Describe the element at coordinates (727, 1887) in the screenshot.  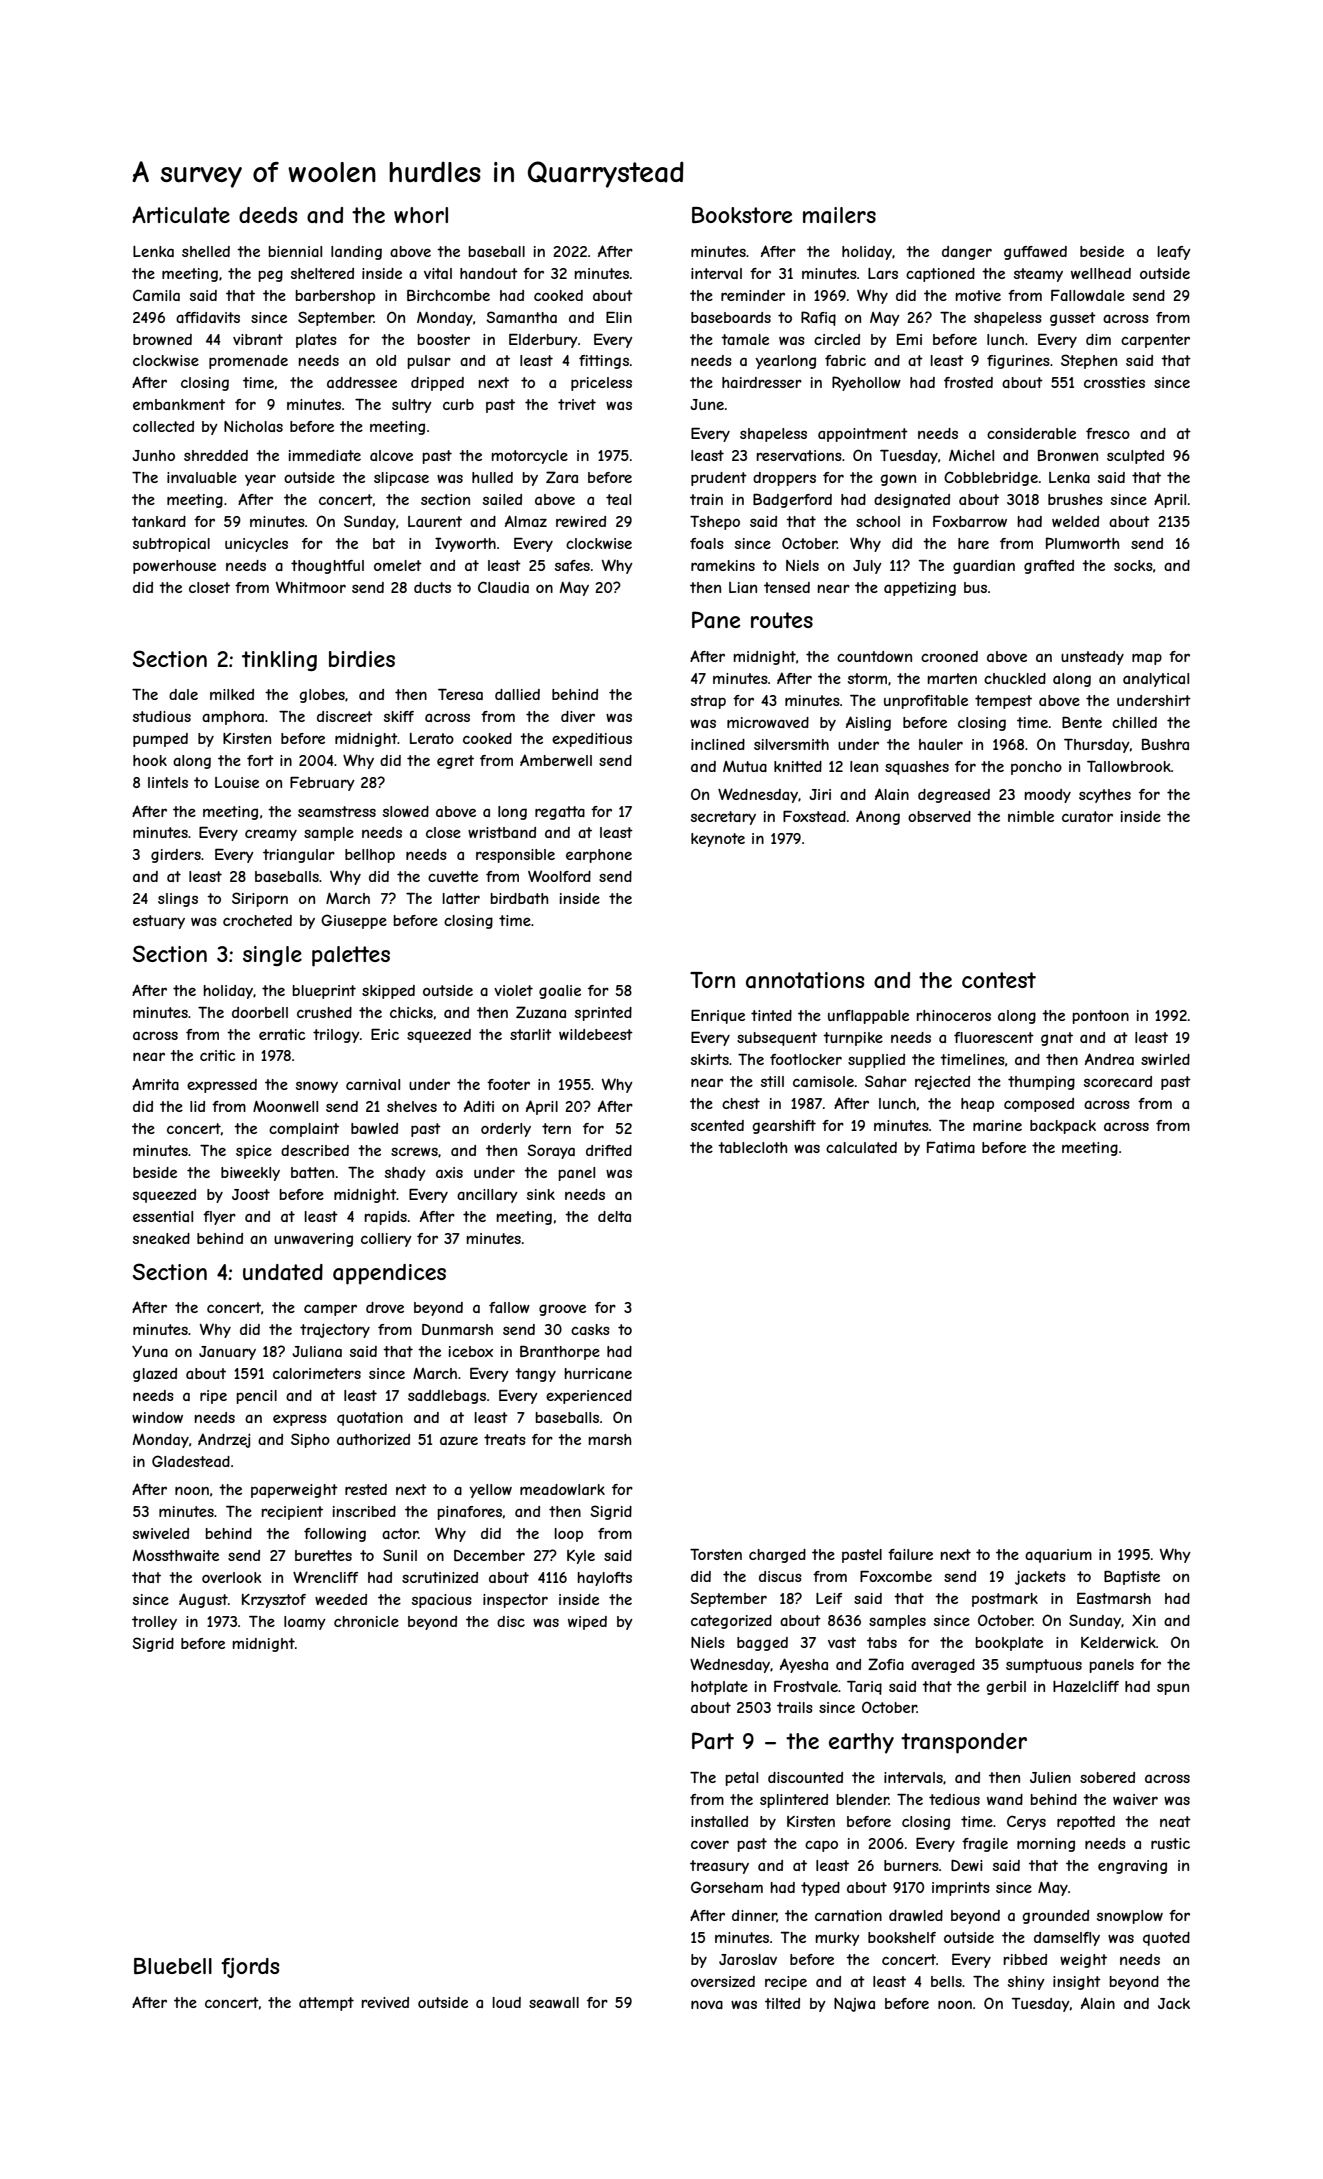
I see `Gorseham` at that location.
